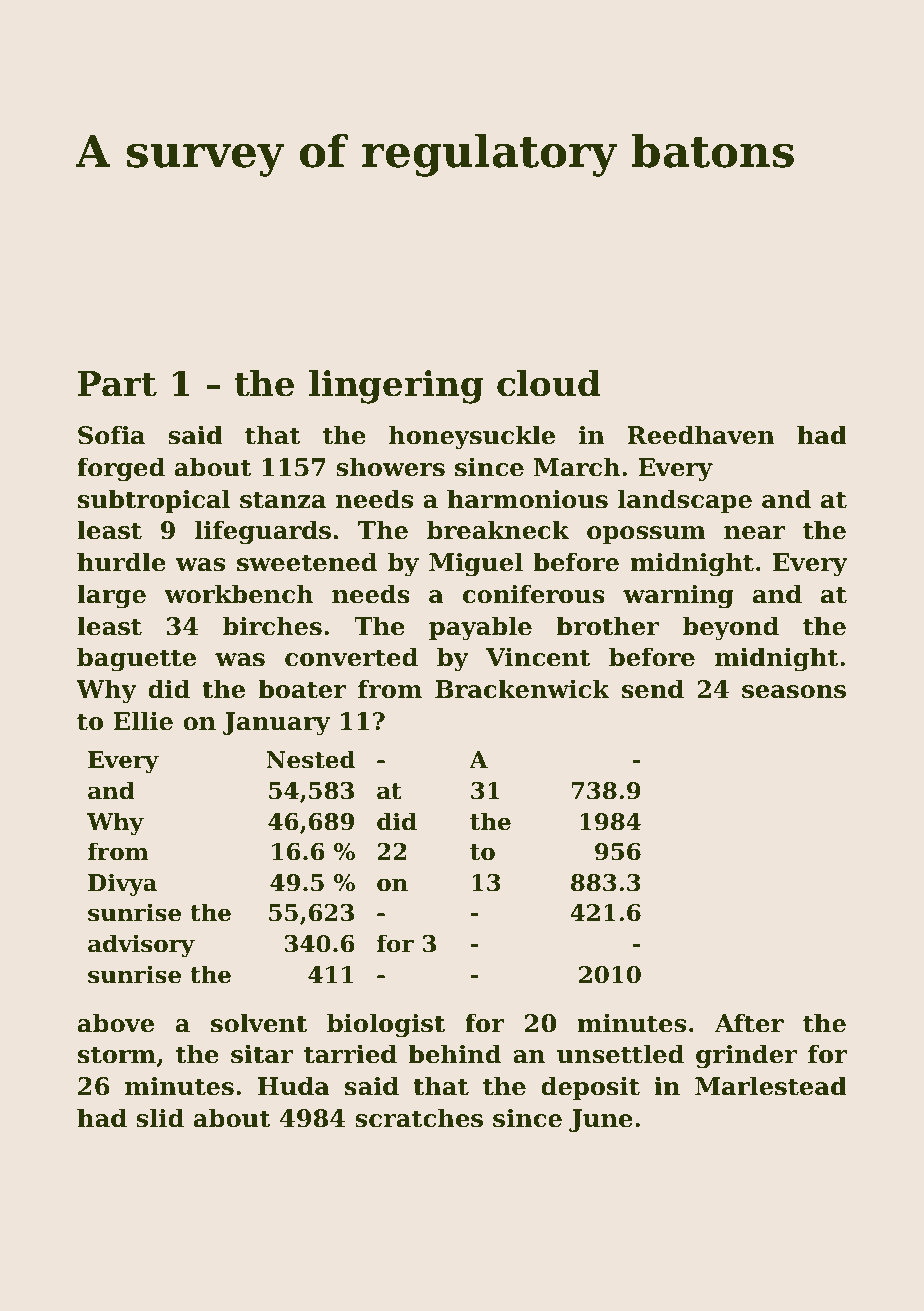  I want to click on Divya, so click(122, 884).
